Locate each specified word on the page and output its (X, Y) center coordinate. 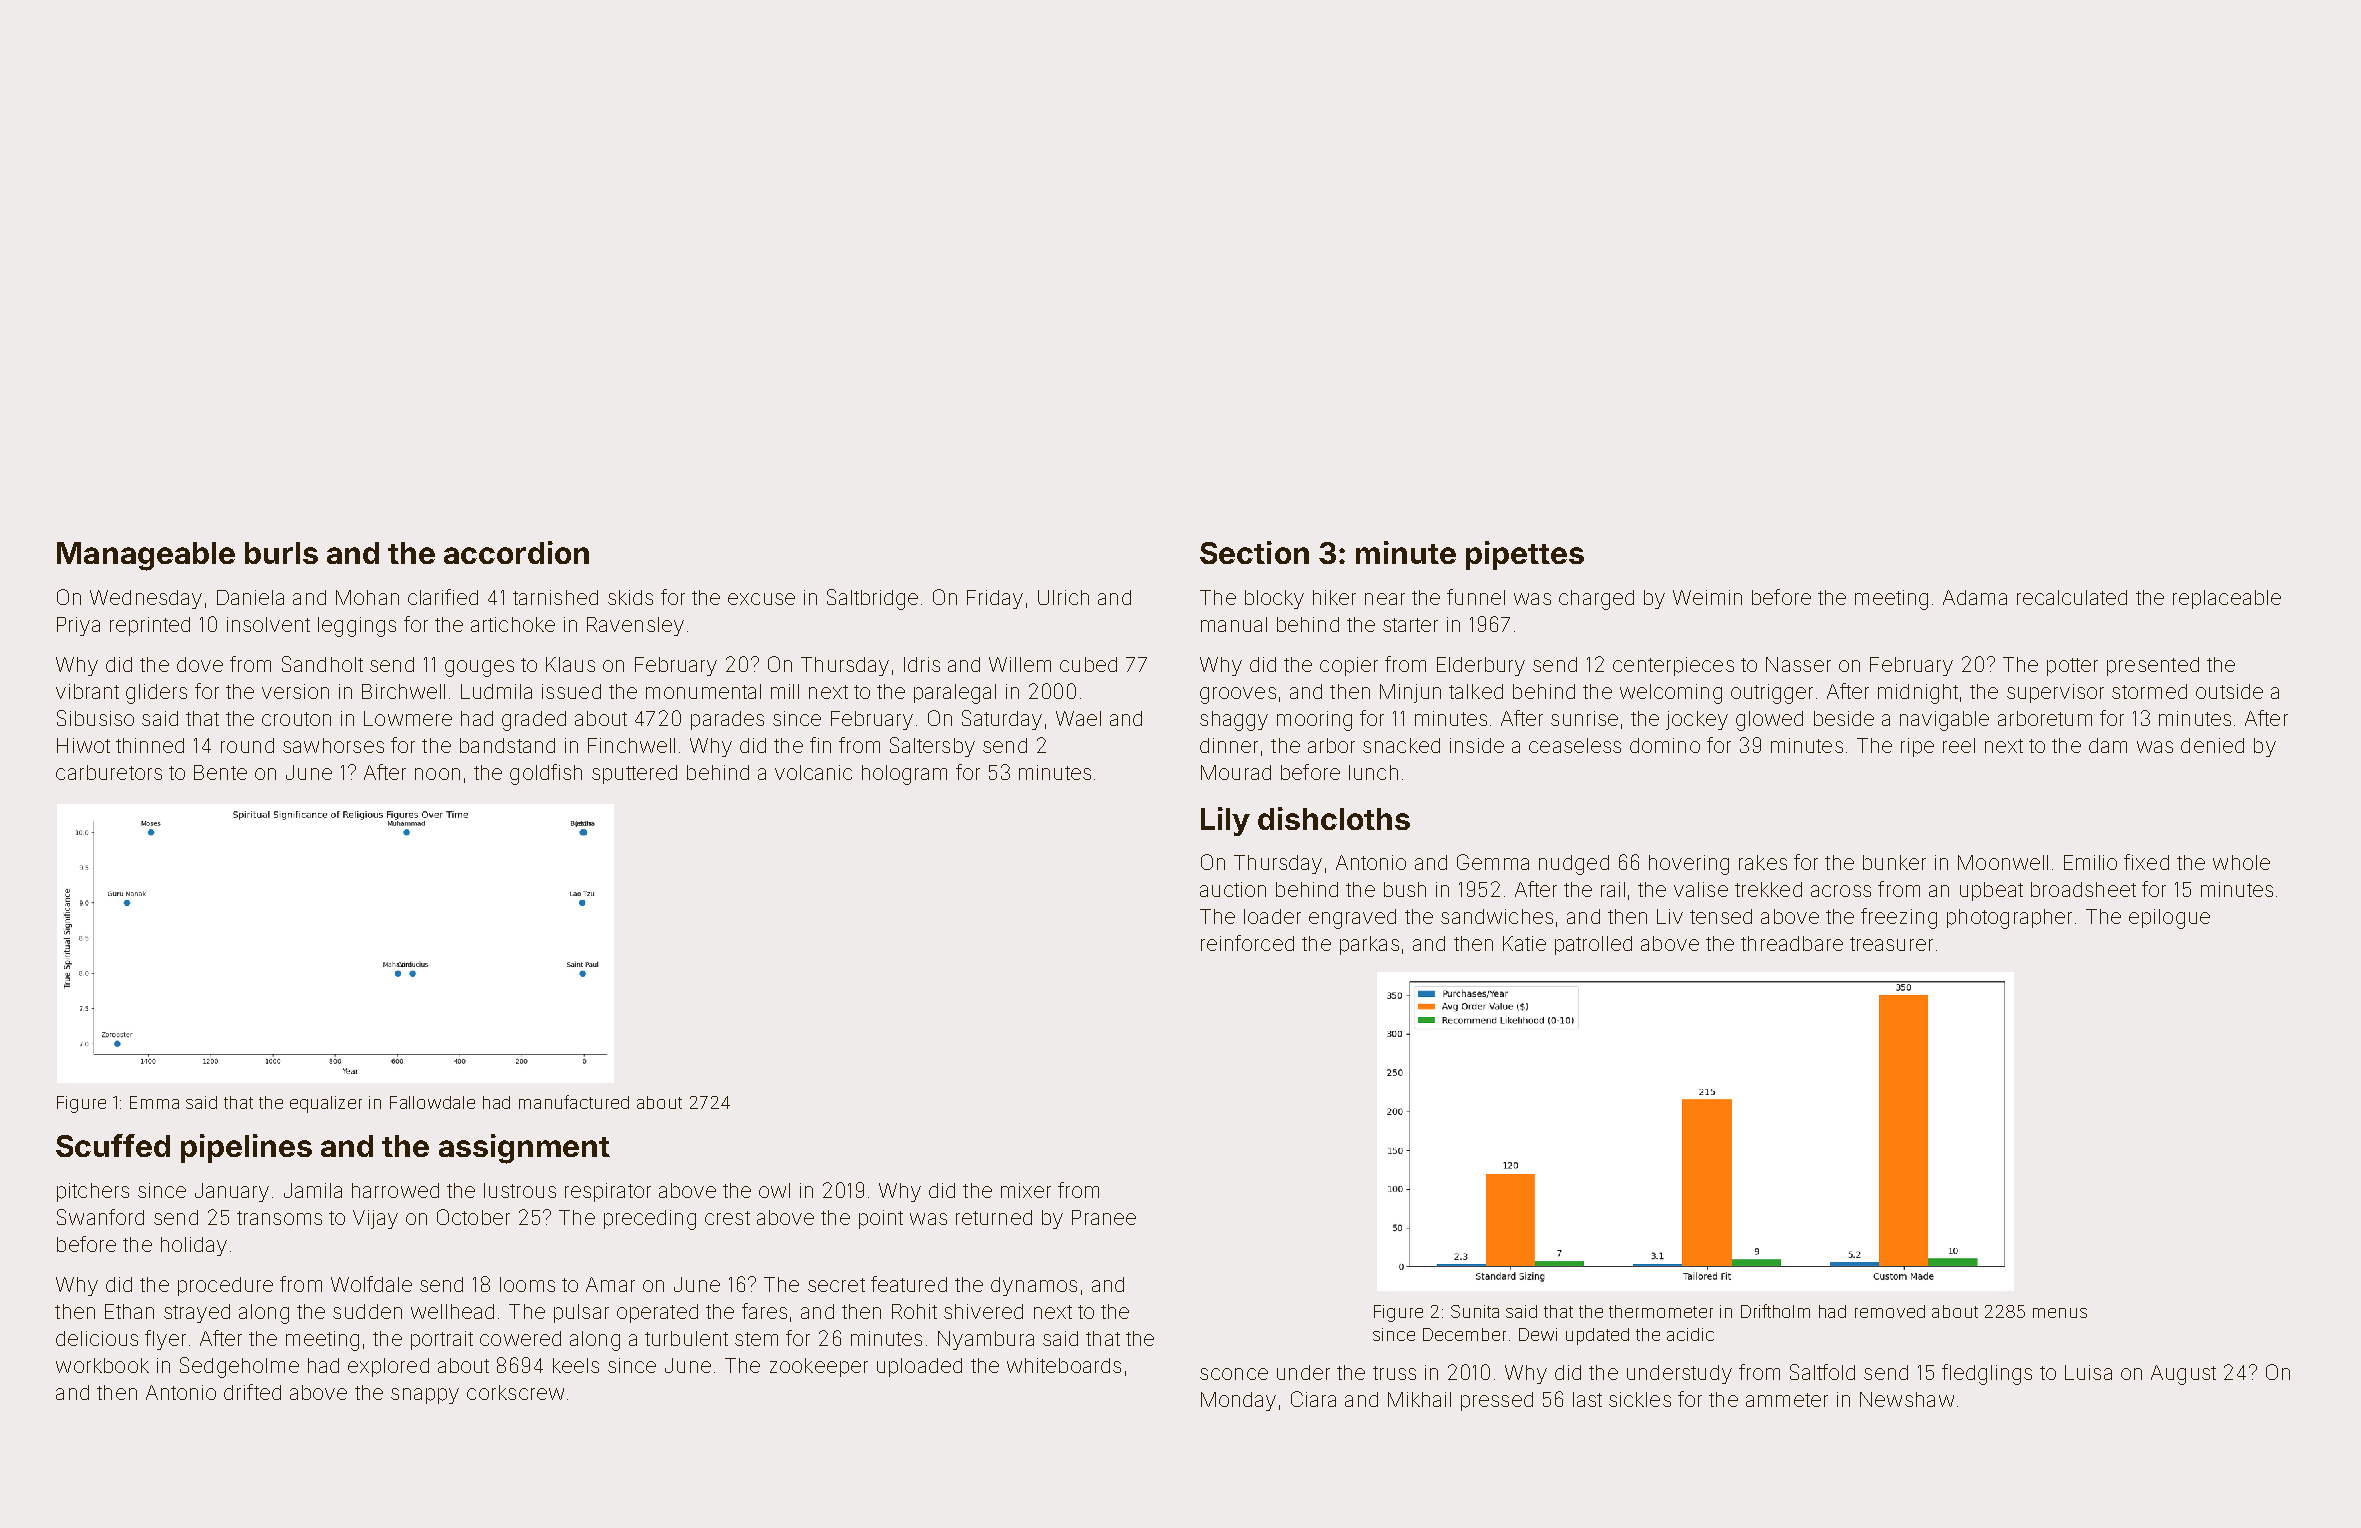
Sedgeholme (239, 1367)
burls (281, 553)
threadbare (1792, 943)
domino (1665, 745)
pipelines (246, 1148)
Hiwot (83, 745)
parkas (1369, 945)
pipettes (1525, 555)
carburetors (109, 772)
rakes (1763, 862)
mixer (1026, 1190)
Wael (1078, 718)
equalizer (326, 1104)
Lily (1225, 821)
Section (1254, 552)
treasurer (1891, 944)
